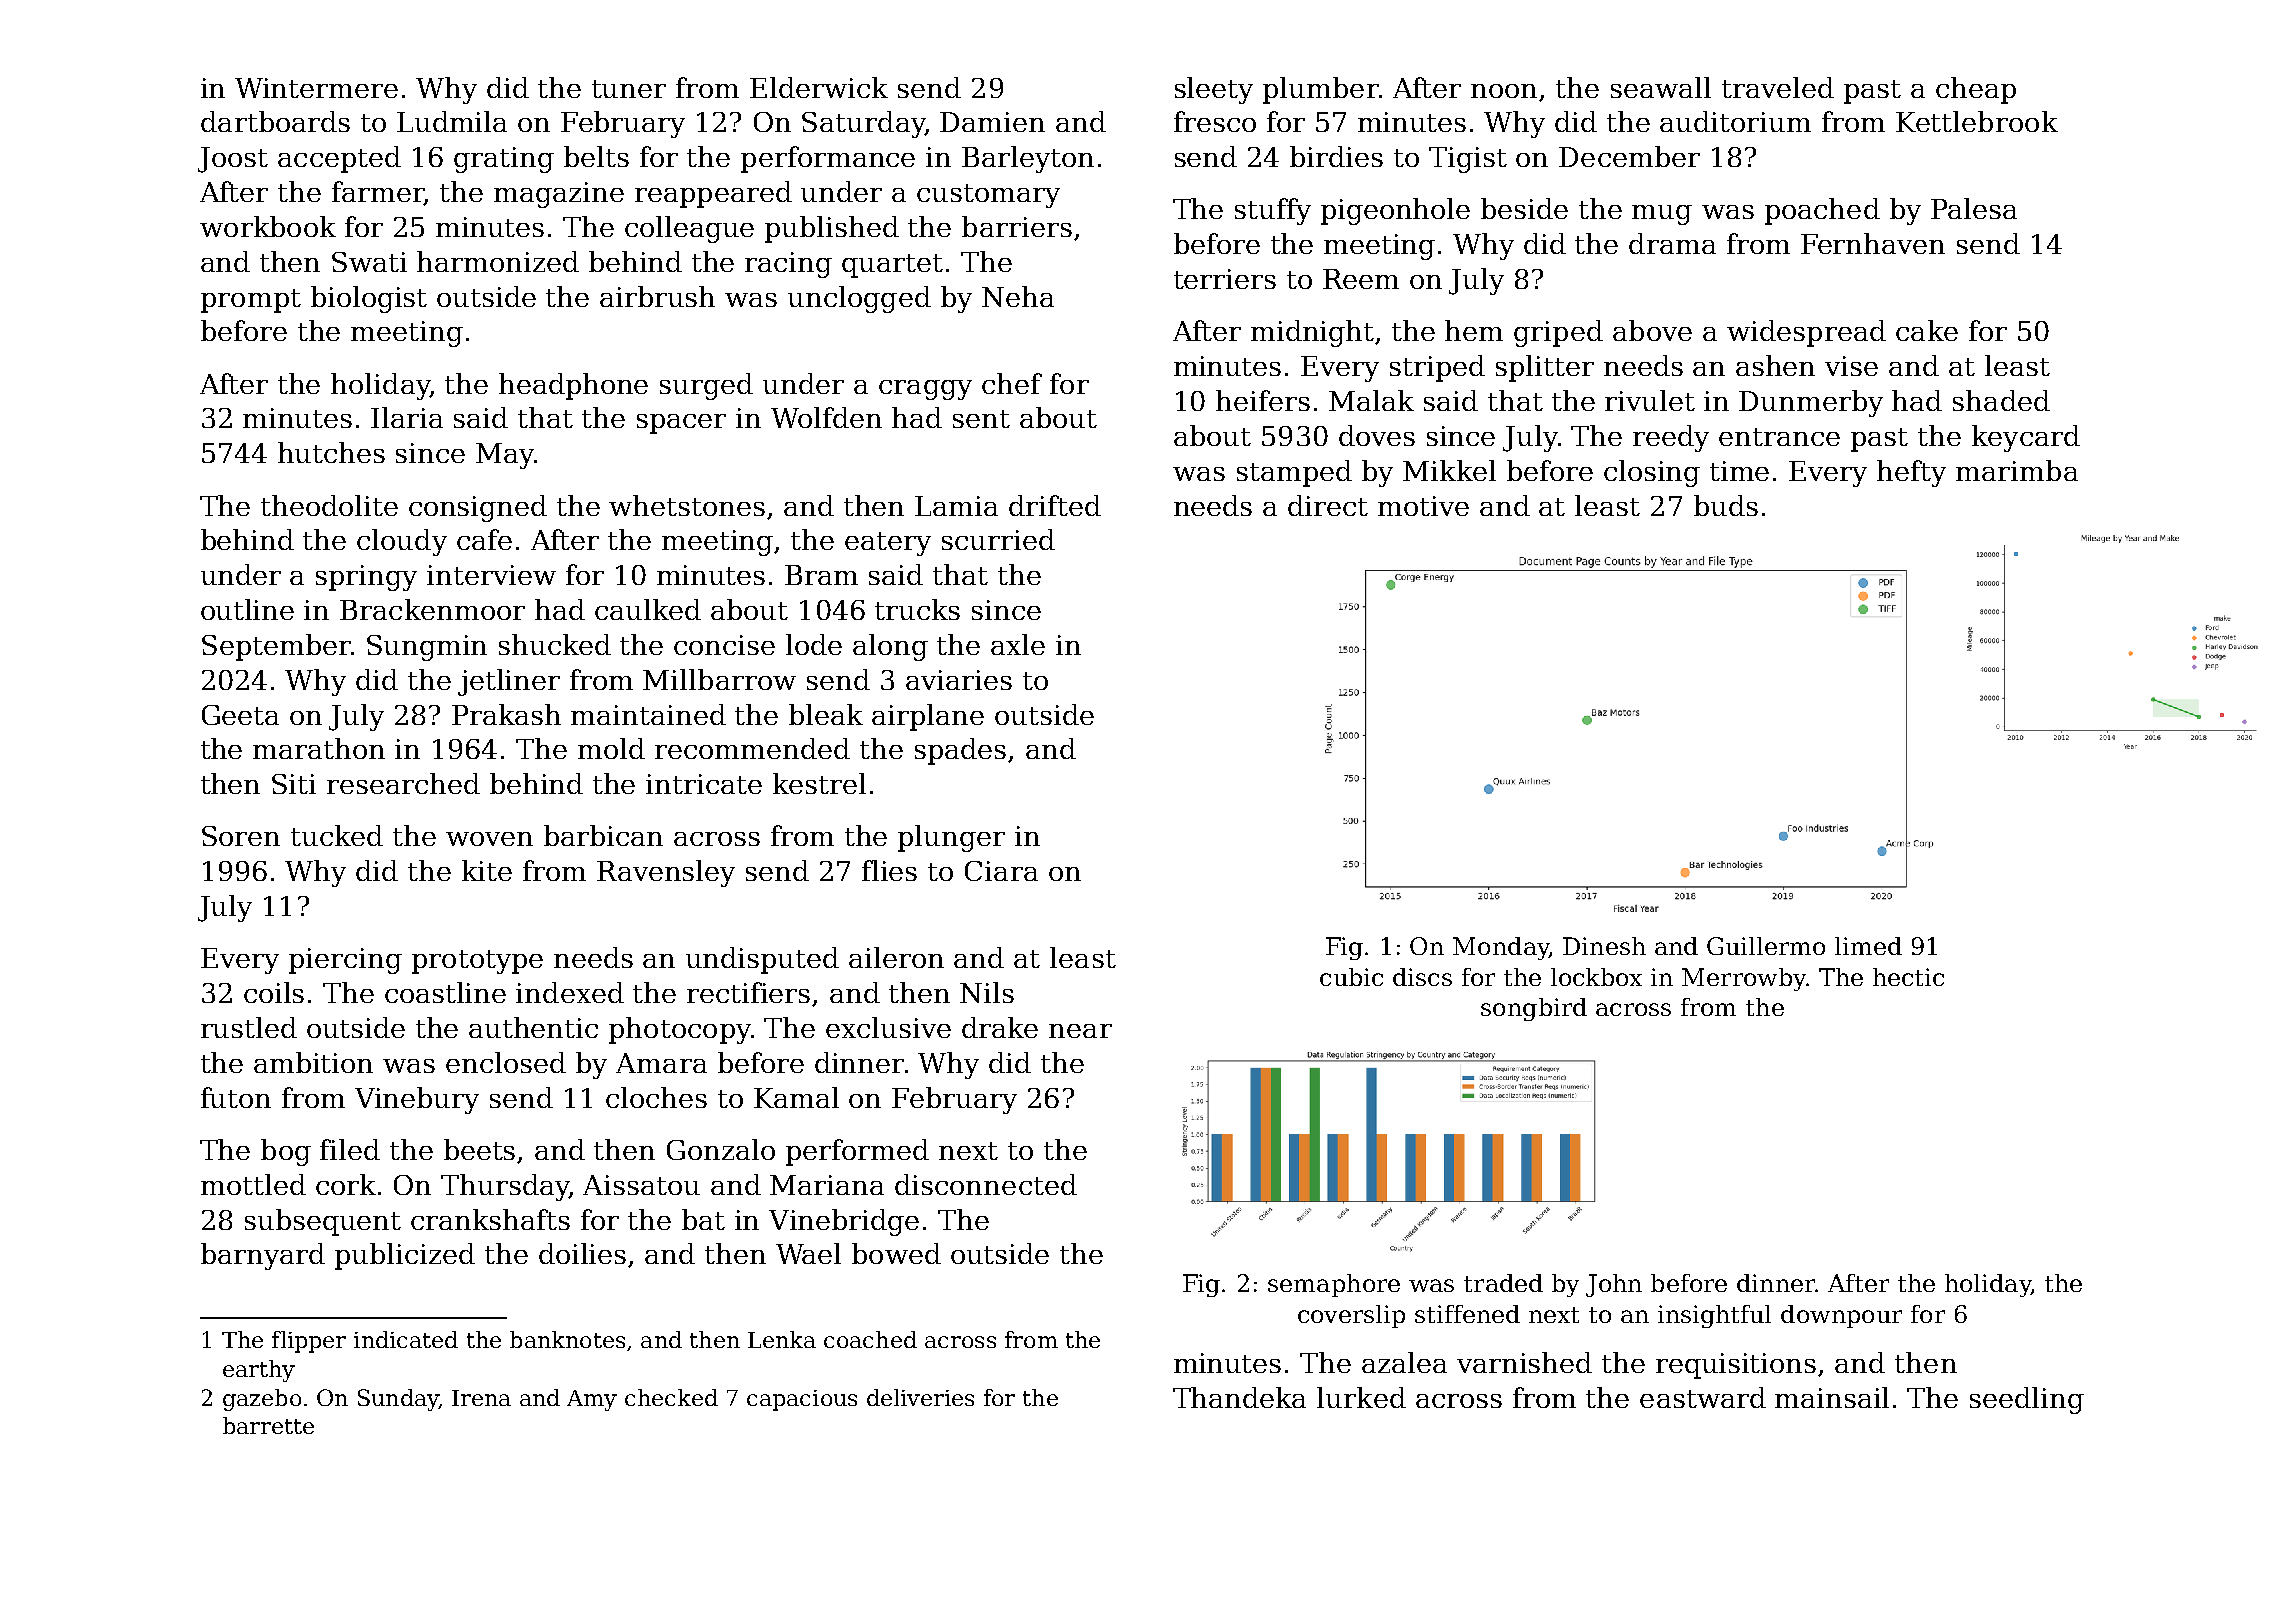 Image resolution: width=2292 pixels, height=1620 pixels. What do you see at coordinates (671, 1397) in the image?
I see `checked` at bounding box center [671, 1397].
